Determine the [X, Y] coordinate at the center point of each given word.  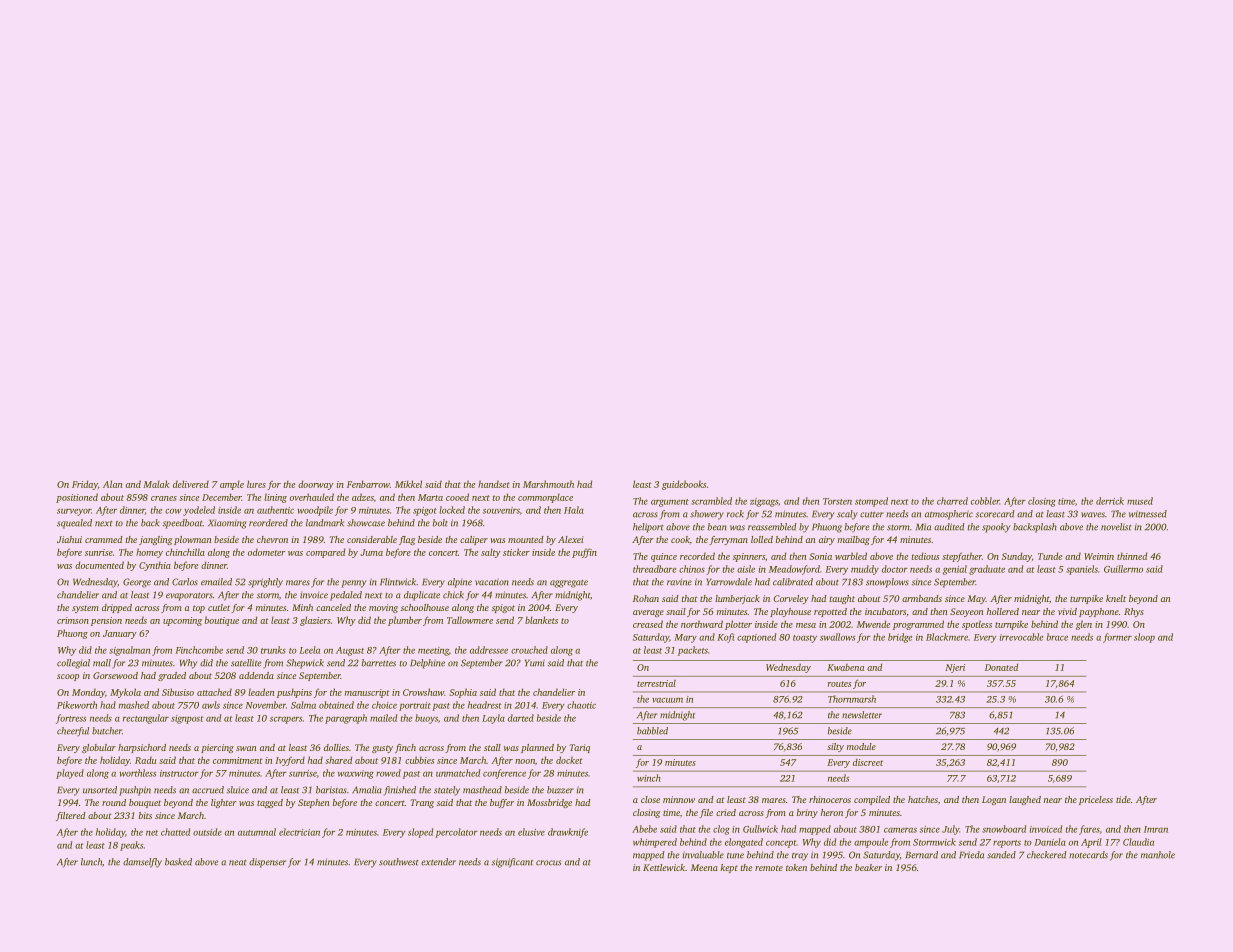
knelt [1116, 598]
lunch [91, 862]
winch [649, 778]
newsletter [862, 715]
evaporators [189, 597]
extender [438, 862]
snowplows [887, 583]
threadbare [654, 569]
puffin [584, 553]
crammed [104, 539]
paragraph [346, 719]
